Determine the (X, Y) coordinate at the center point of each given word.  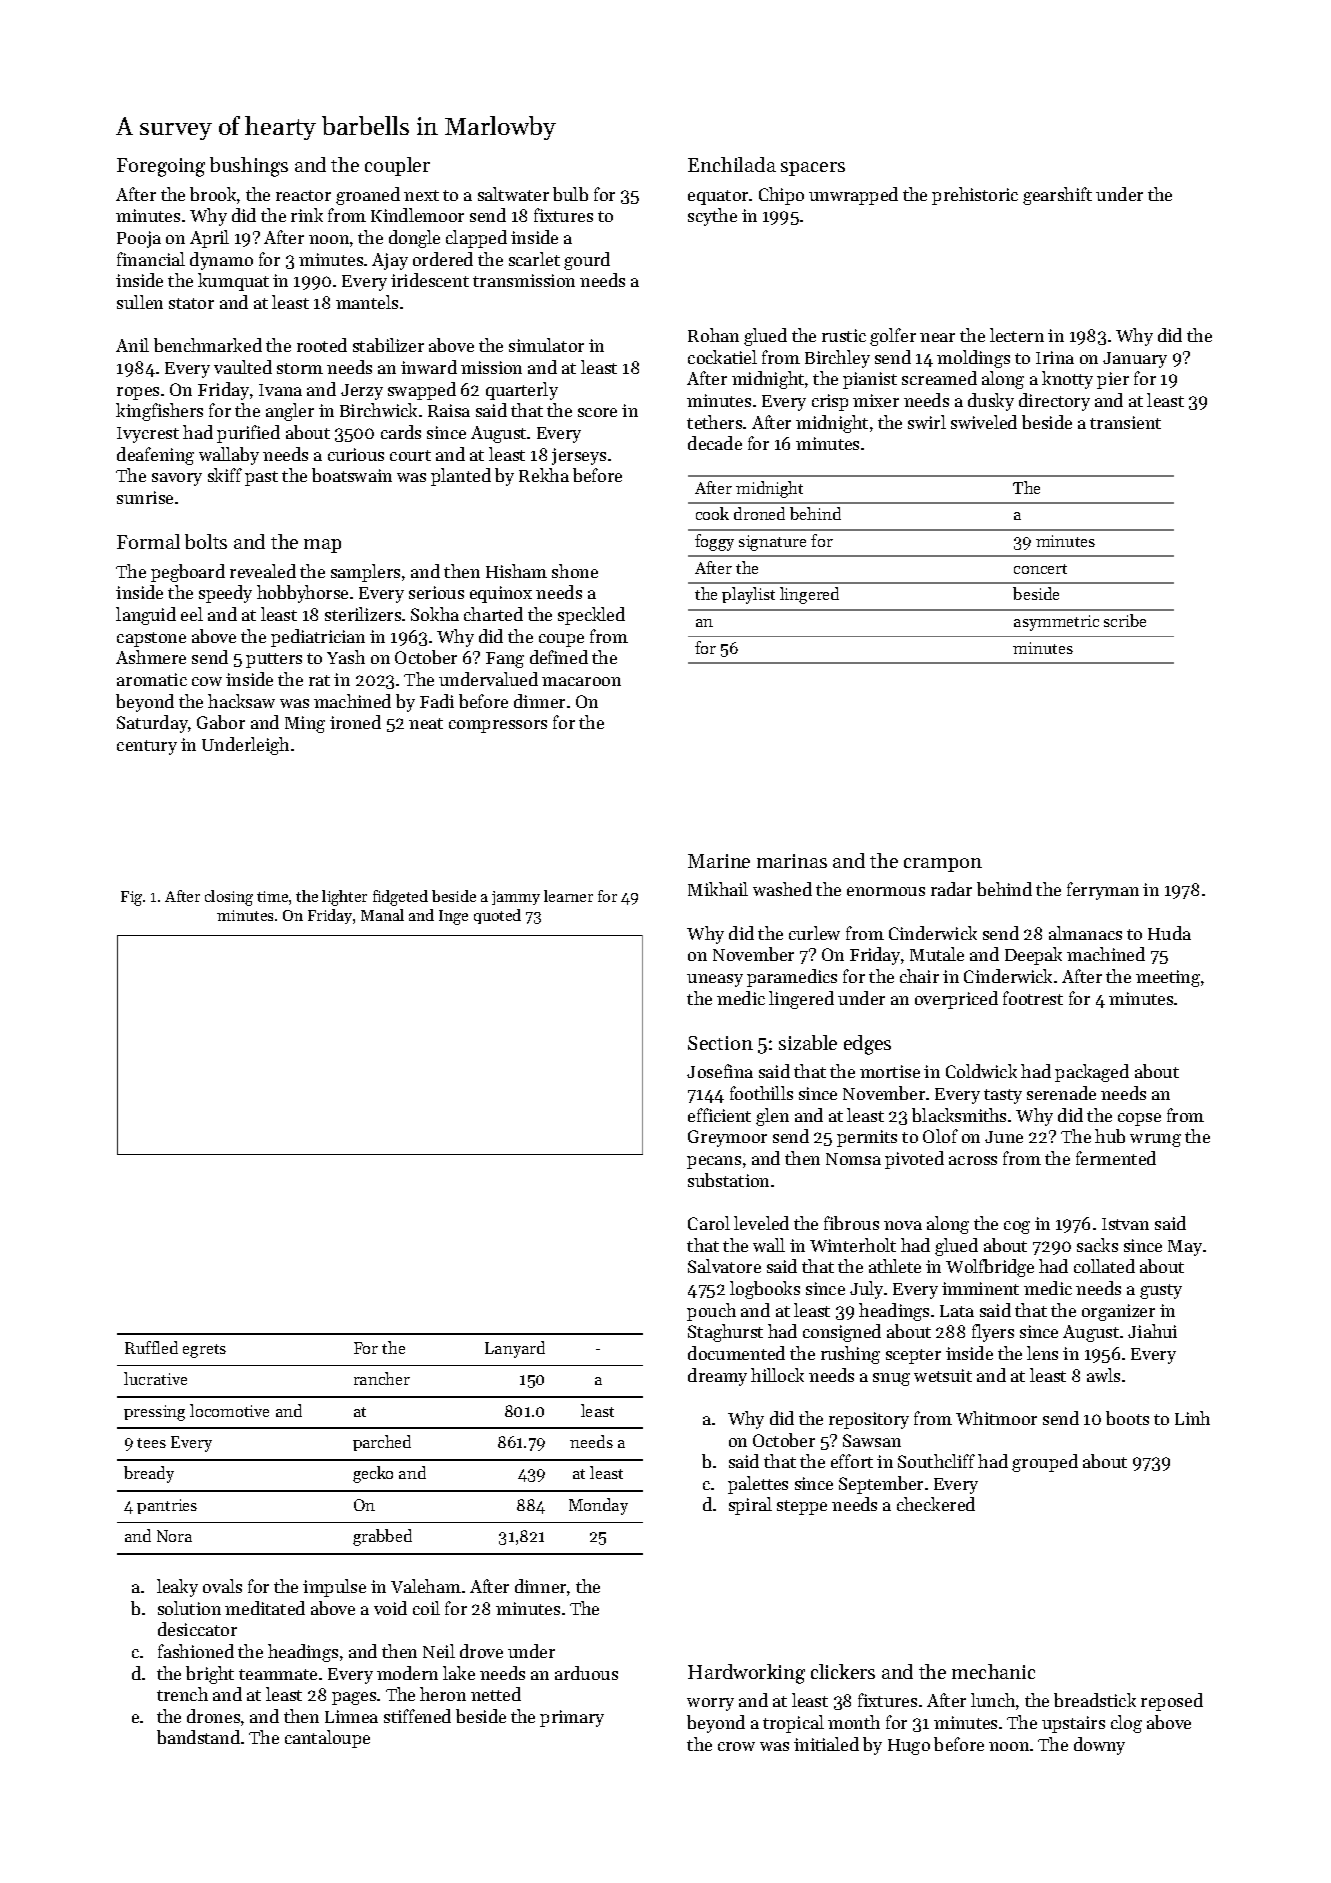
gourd (587, 261)
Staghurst (725, 1333)
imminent (980, 1288)
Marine (719, 861)
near (937, 337)
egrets (204, 1351)
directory (1054, 402)
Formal (148, 541)
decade (715, 443)
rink (307, 215)
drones (213, 1716)
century (147, 747)
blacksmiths (959, 1115)
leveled (761, 1223)
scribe (1125, 620)
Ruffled (151, 1347)
